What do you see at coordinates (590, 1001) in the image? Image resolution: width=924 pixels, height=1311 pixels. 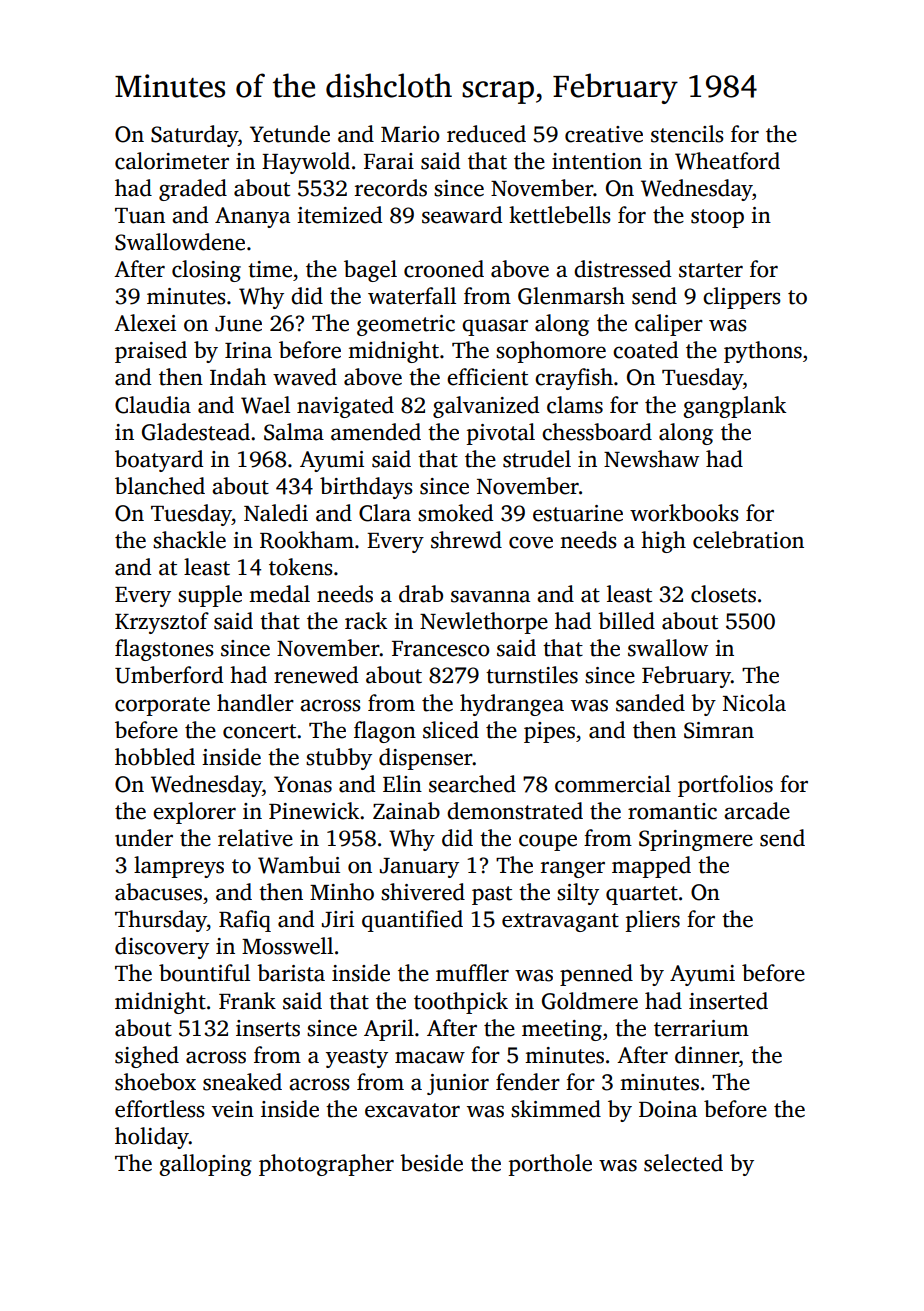 I see `Goldmere` at bounding box center [590, 1001].
